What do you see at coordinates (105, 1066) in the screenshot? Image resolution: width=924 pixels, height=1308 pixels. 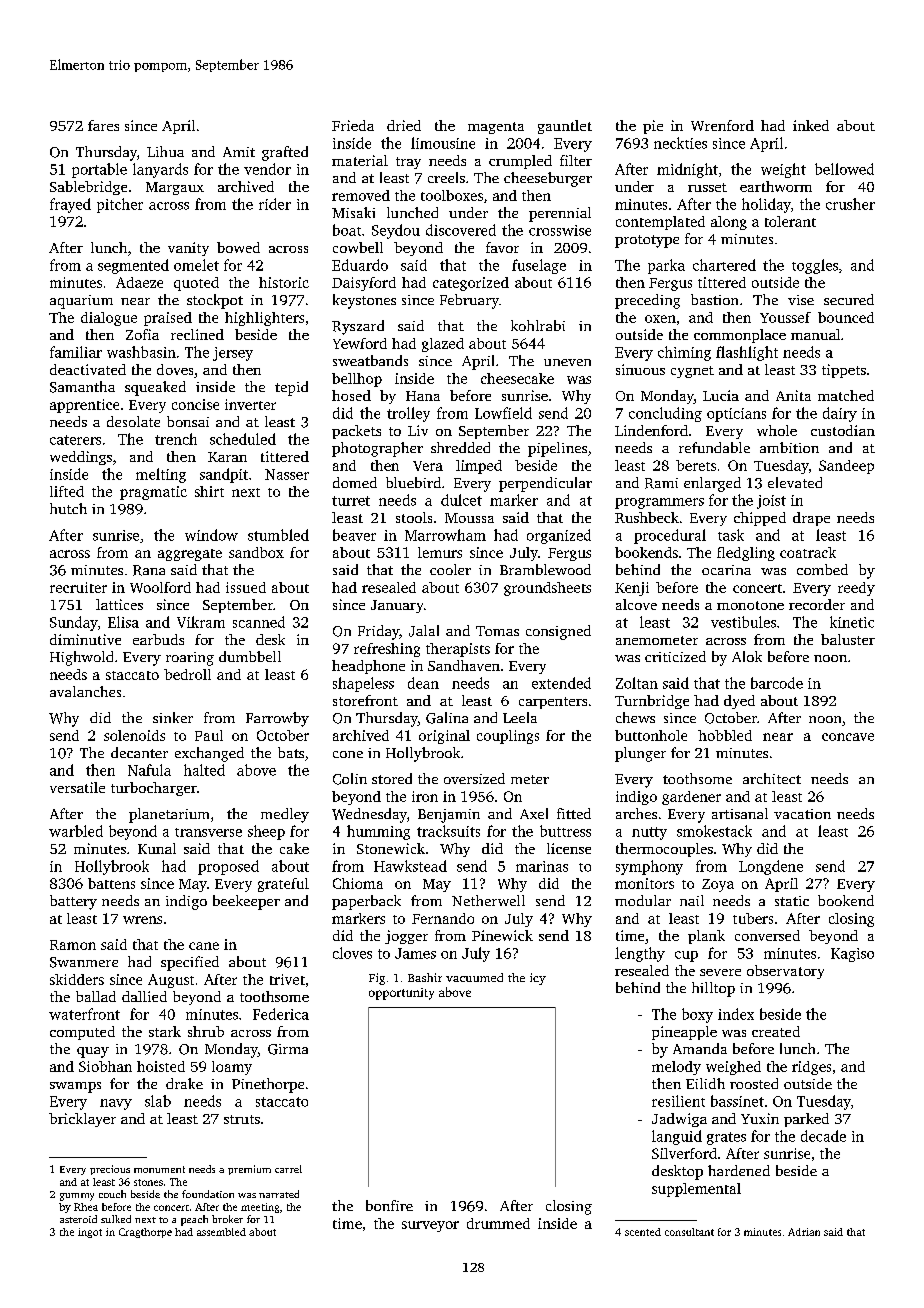 I see `Siobhan` at bounding box center [105, 1066].
